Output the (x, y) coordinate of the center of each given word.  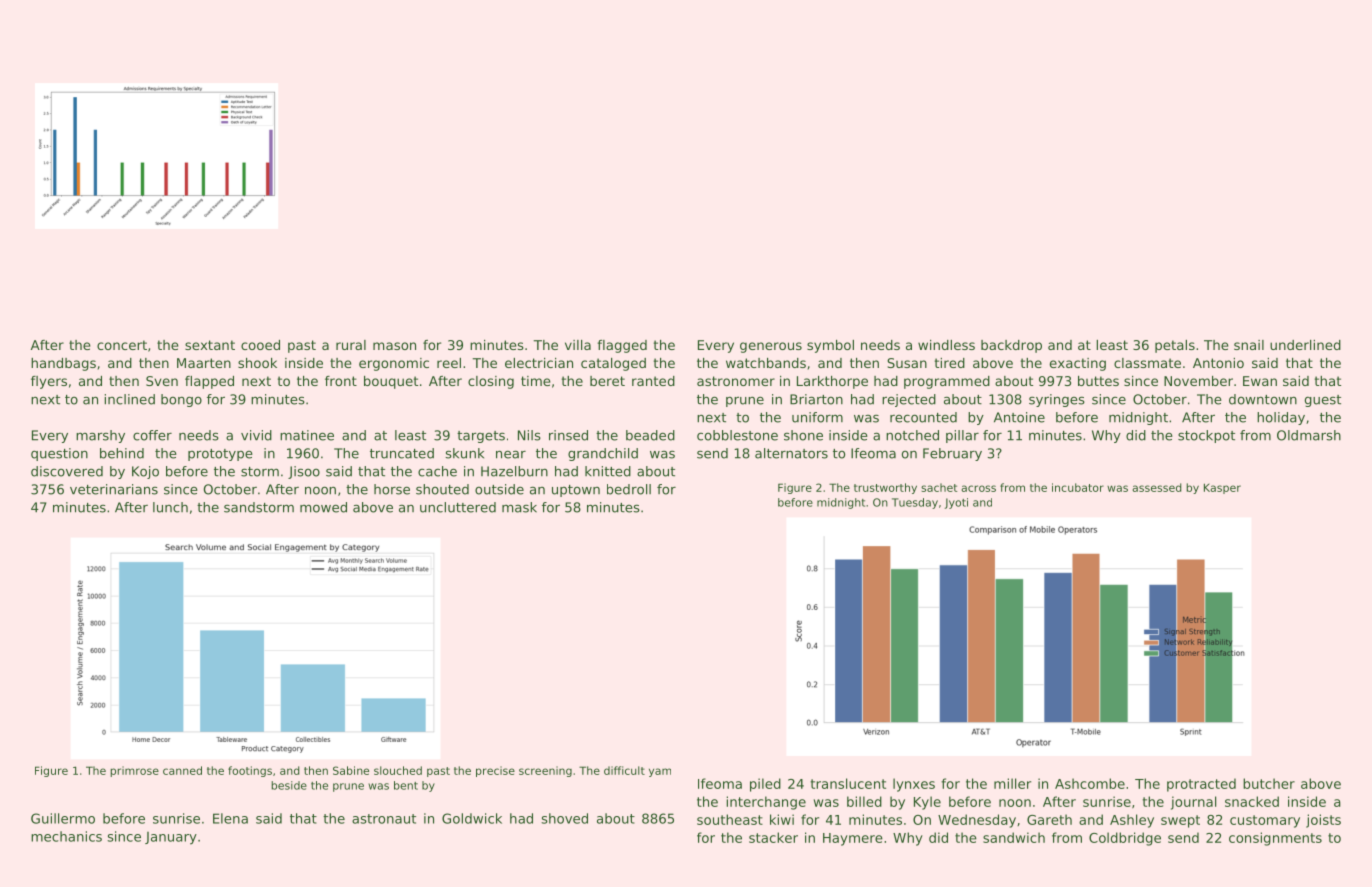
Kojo (145, 472)
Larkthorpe (832, 382)
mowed (323, 507)
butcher (1269, 783)
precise (495, 771)
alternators (791, 453)
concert (122, 345)
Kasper (1222, 488)
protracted (1201, 785)
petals (1175, 346)
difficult (624, 770)
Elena (230, 818)
